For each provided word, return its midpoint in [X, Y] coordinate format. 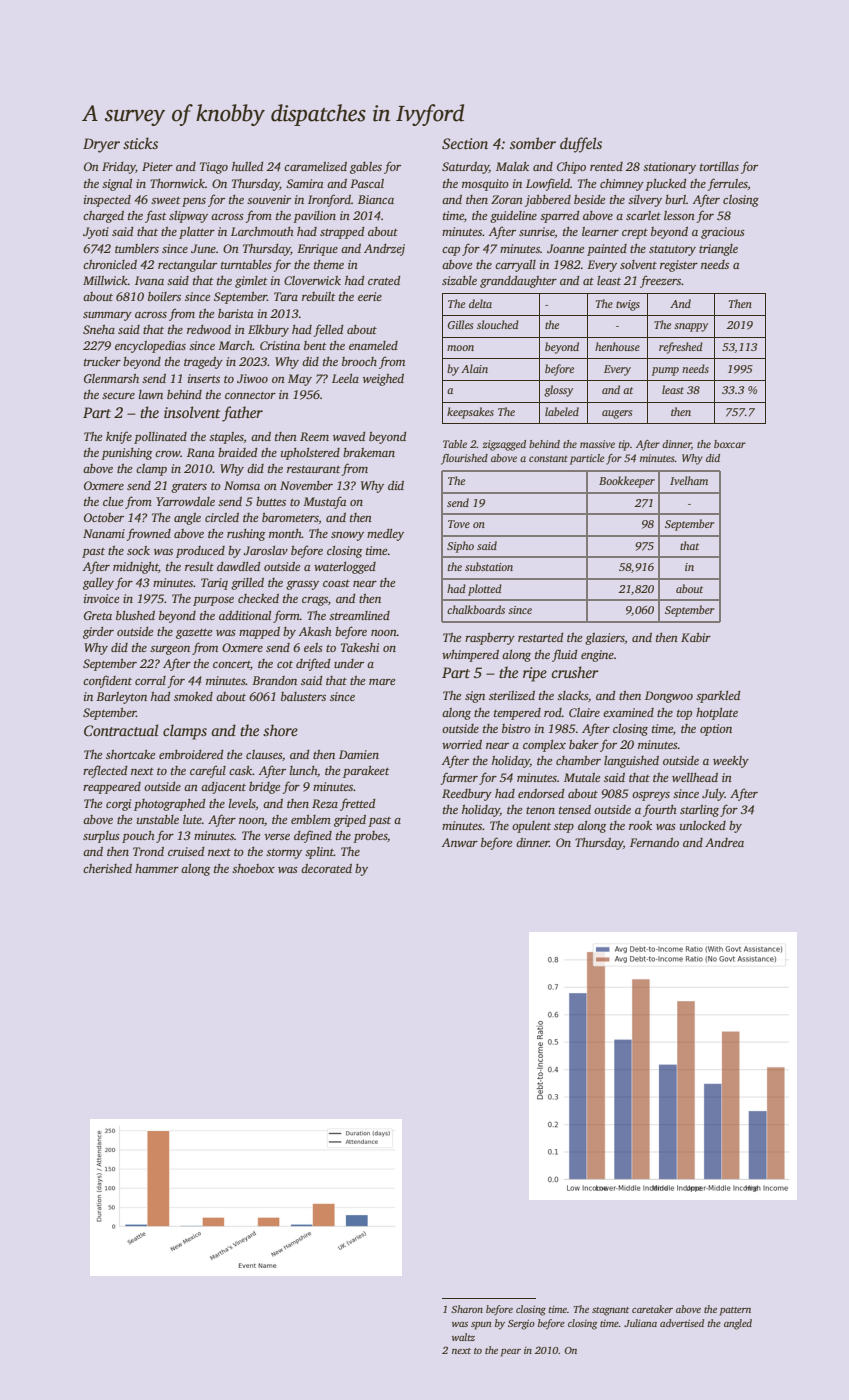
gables [366, 168]
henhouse [617, 346]
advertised [682, 1323]
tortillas [719, 166]
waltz [463, 1337]
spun [481, 1326]
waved [349, 436]
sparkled [718, 697]
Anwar [460, 842]
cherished [107, 868]
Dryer [101, 145]
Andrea [724, 842]
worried [462, 744]
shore [280, 730]
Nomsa [242, 485]
